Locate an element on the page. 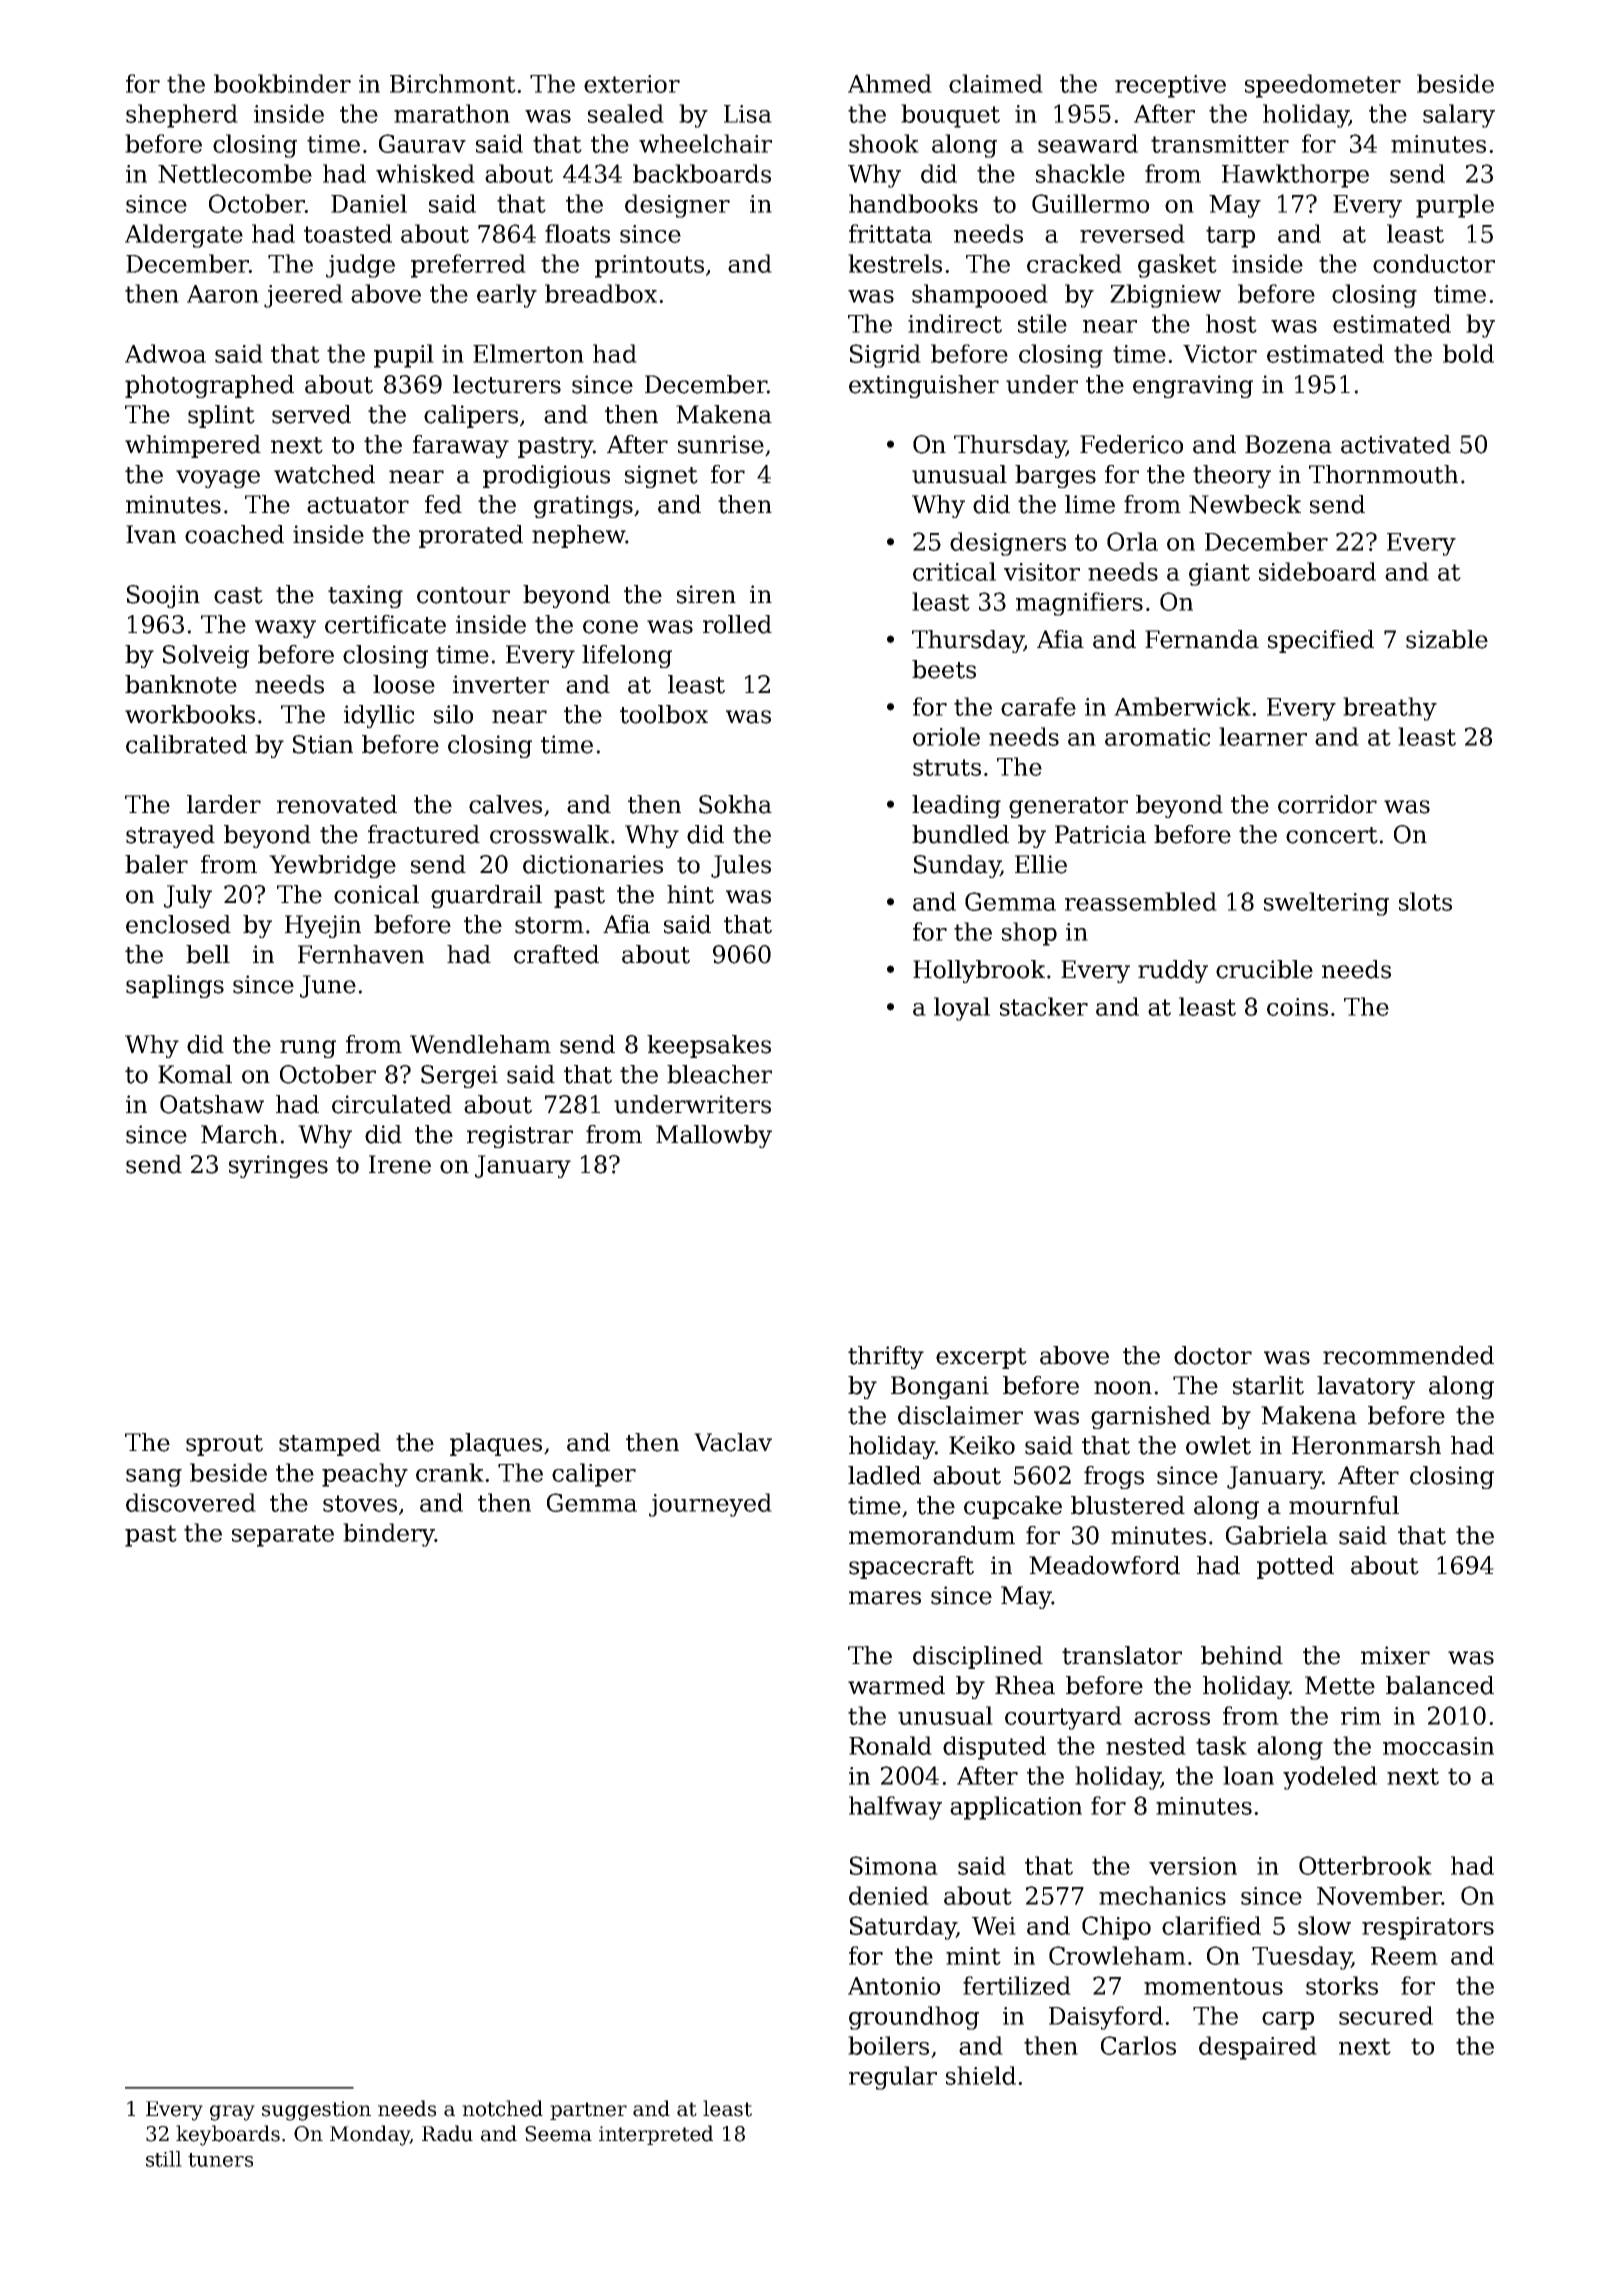  exterior is located at coordinates (632, 84).
